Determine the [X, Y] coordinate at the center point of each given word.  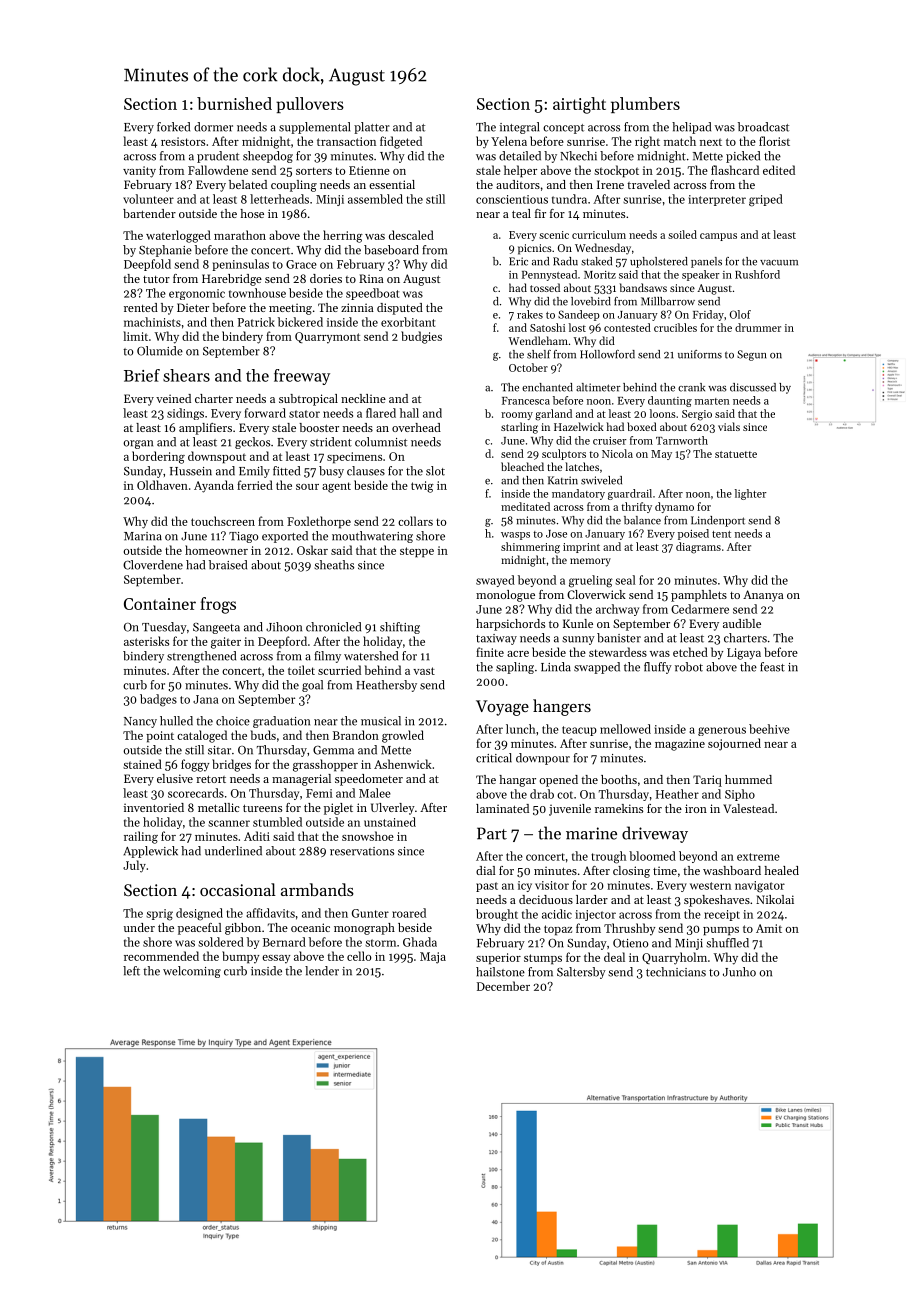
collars [415, 521]
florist [774, 141]
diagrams [698, 548]
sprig [159, 915]
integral [519, 128]
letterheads [279, 199]
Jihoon [284, 627]
